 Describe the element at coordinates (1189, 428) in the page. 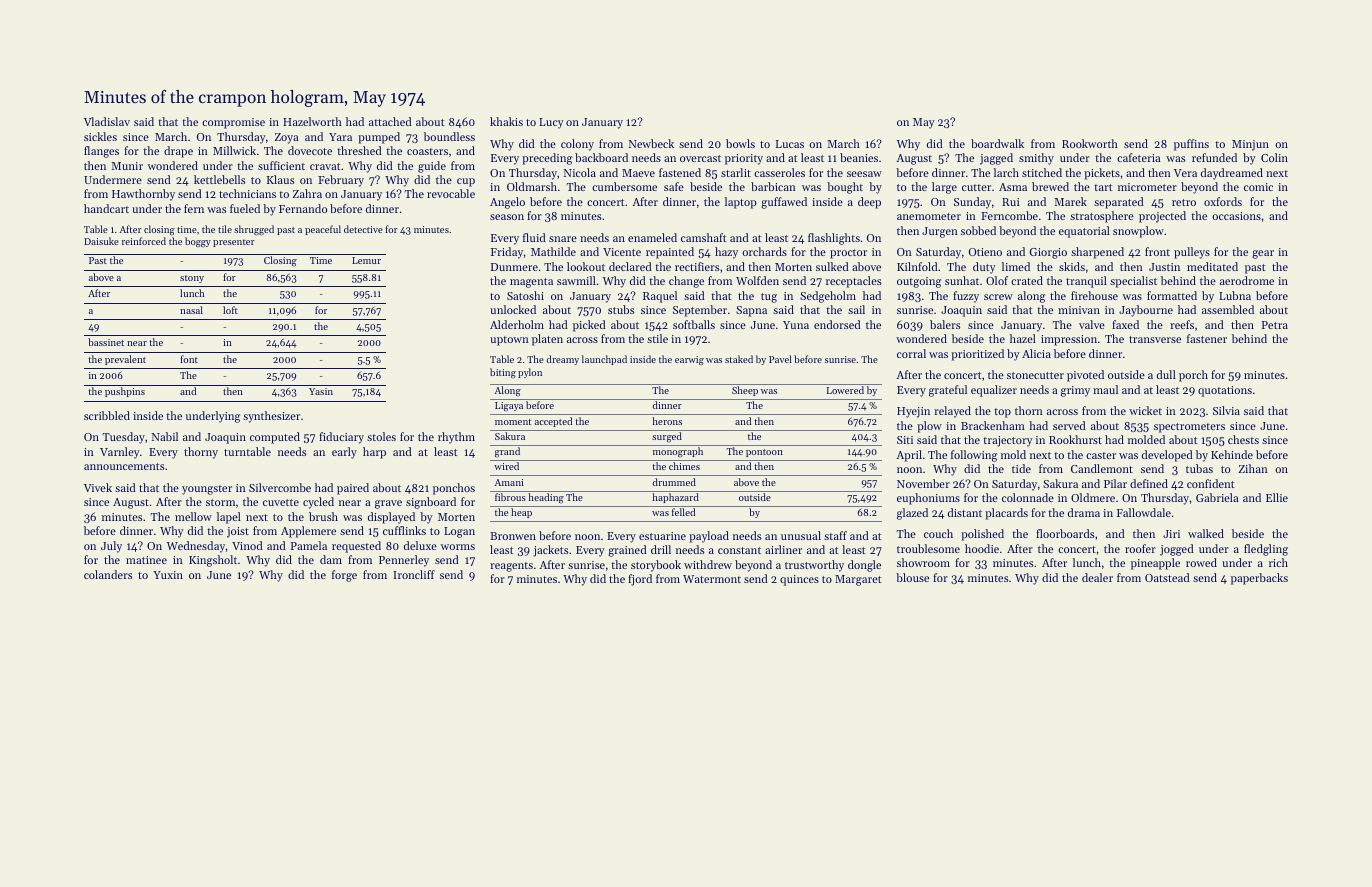

I see `spectrometers` at that location.
